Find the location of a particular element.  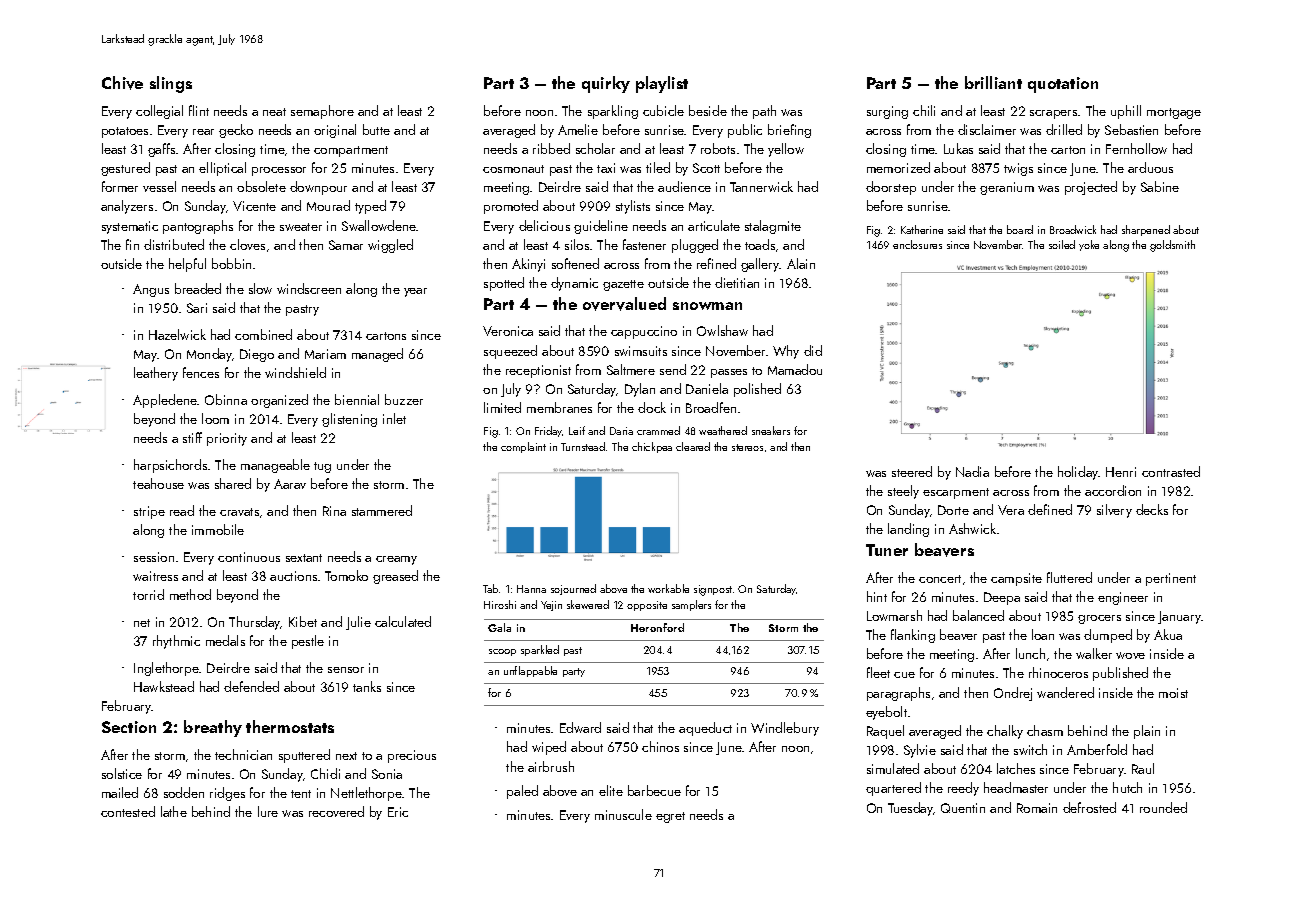

polished is located at coordinates (757, 390).
